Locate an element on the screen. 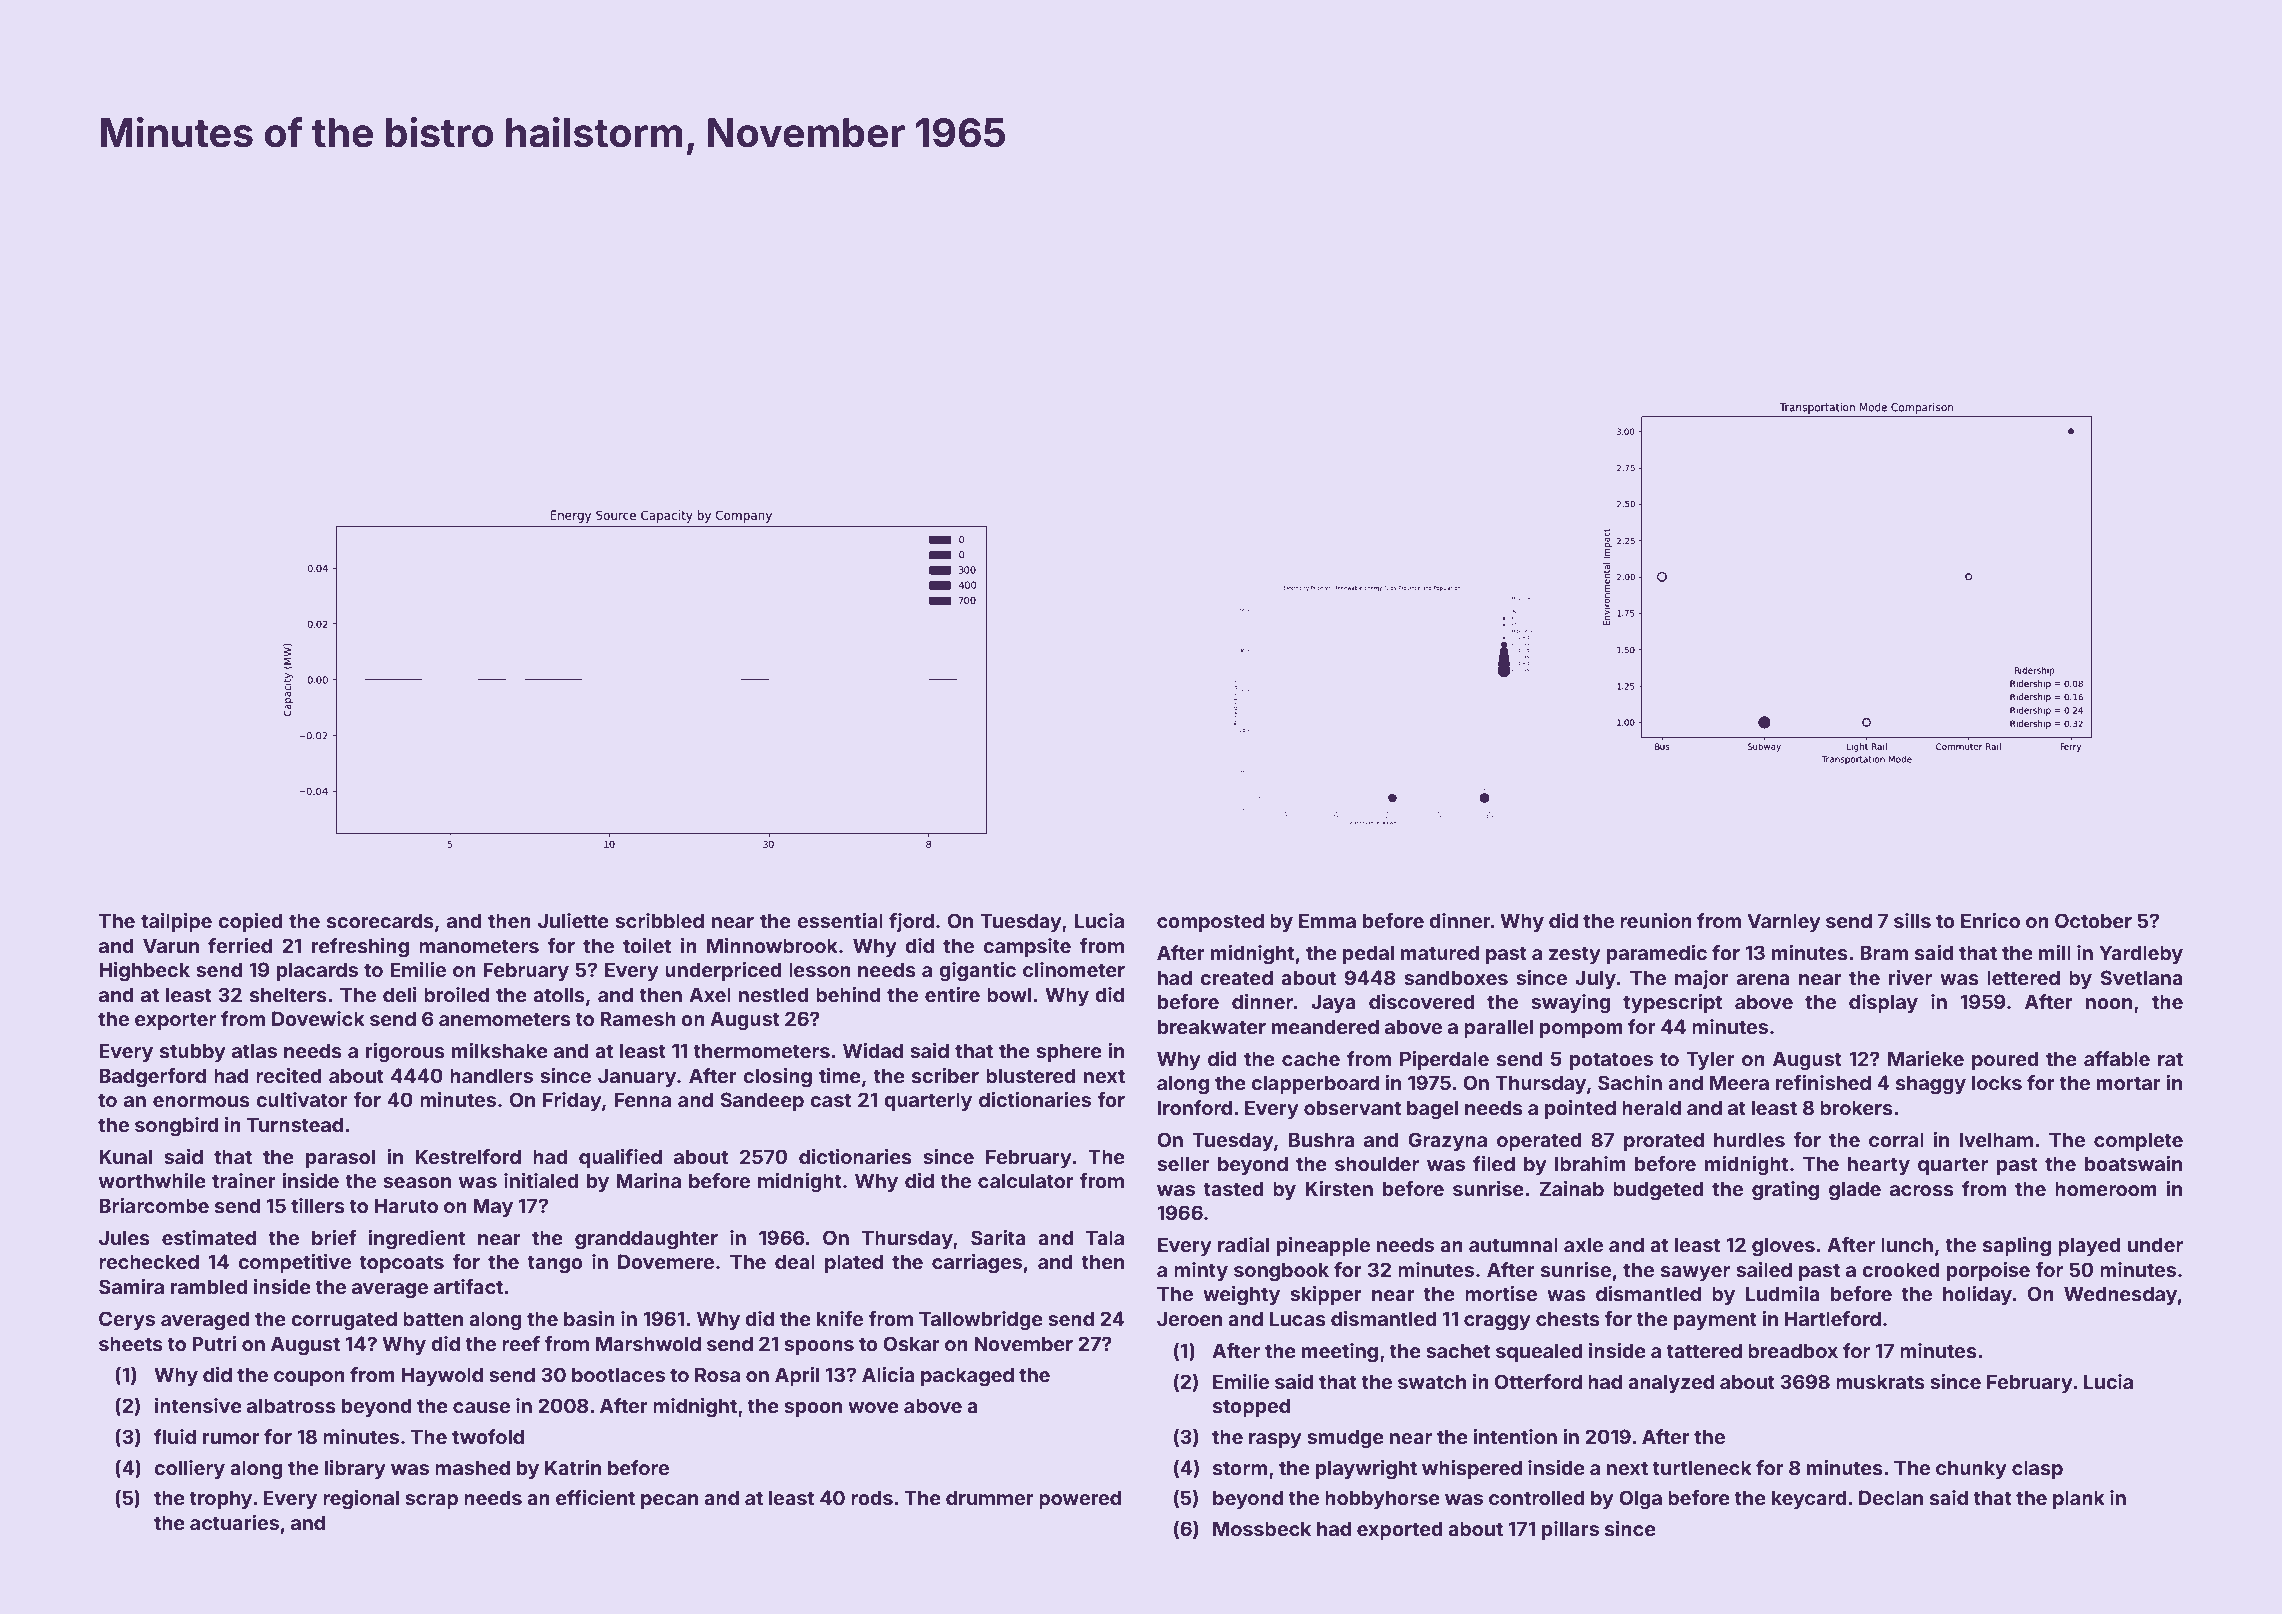 Image resolution: width=2282 pixels, height=1614 pixels. Rosa is located at coordinates (717, 1374).
